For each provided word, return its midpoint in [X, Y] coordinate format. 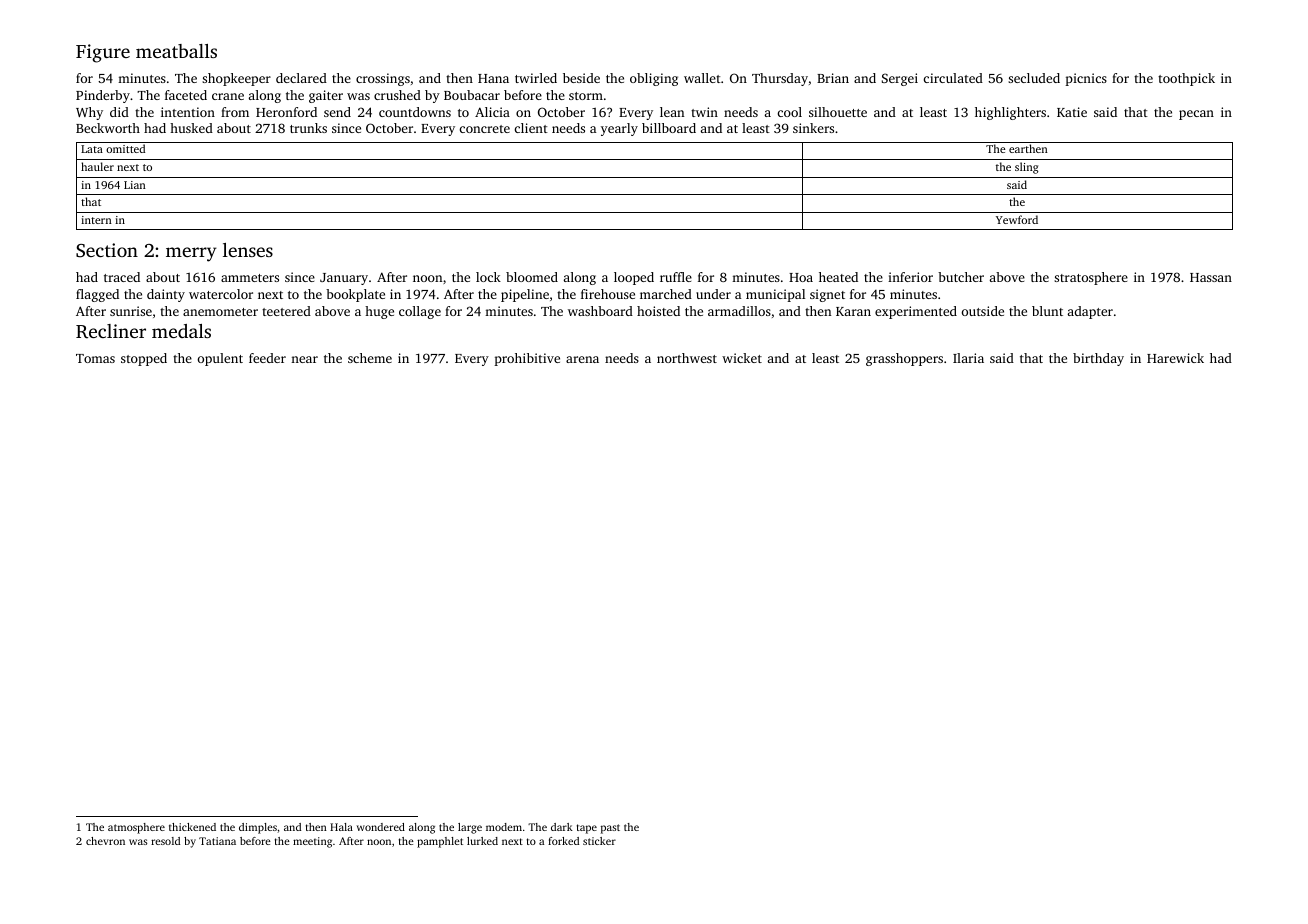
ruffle [676, 277]
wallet [702, 78]
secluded [1034, 78]
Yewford [1017, 219]
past [610, 829]
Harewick [1175, 358]
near [304, 359]
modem [504, 827]
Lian [135, 185]
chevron [105, 841]
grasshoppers [904, 359]
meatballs [176, 51]
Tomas [95, 358]
